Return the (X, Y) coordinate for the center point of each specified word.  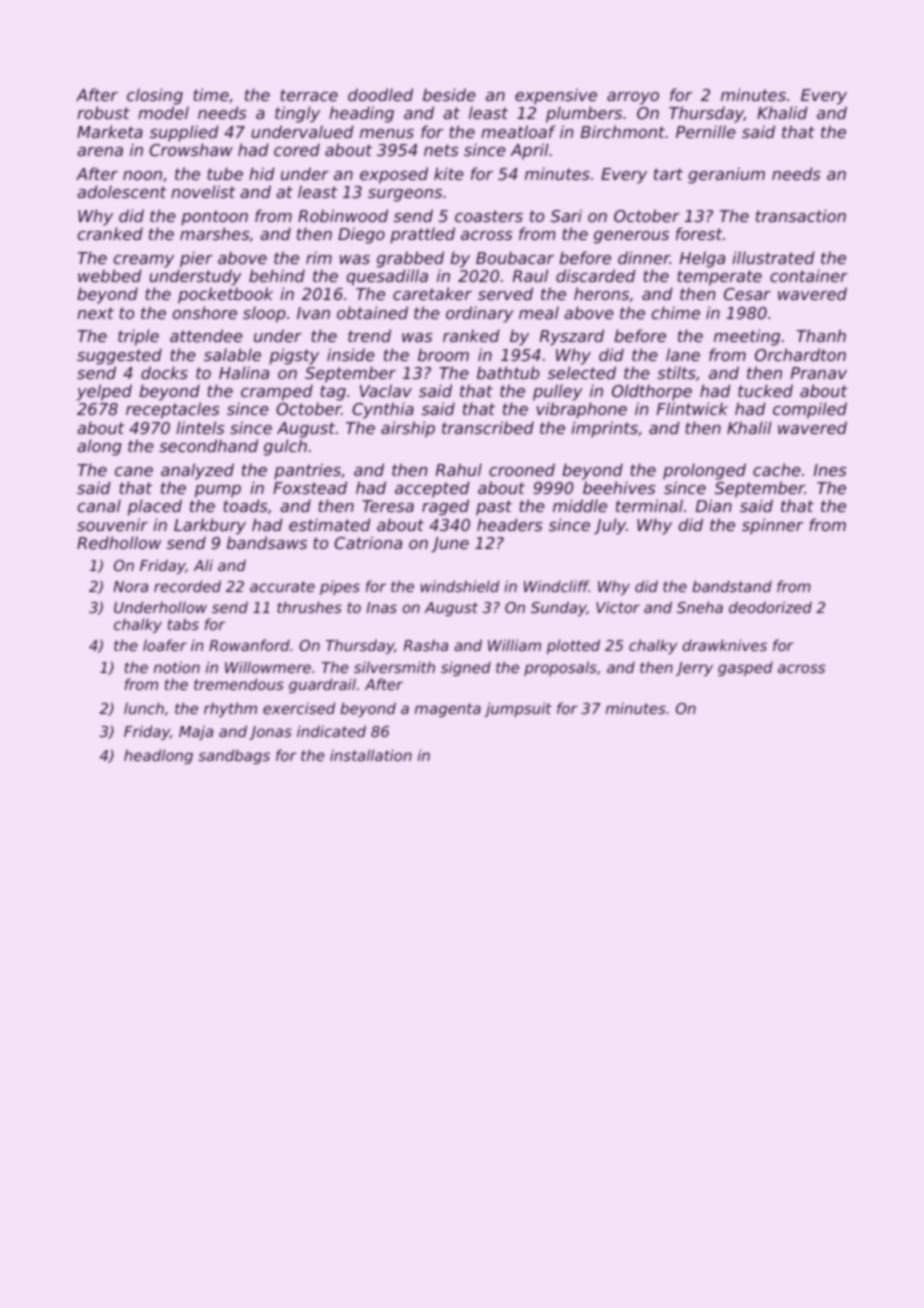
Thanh (821, 335)
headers (510, 524)
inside (351, 354)
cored (297, 149)
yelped (104, 392)
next (95, 313)
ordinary (480, 314)
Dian (714, 505)
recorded (187, 586)
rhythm (230, 709)
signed (466, 668)
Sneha (700, 607)
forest (699, 233)
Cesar (747, 294)
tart (668, 174)
